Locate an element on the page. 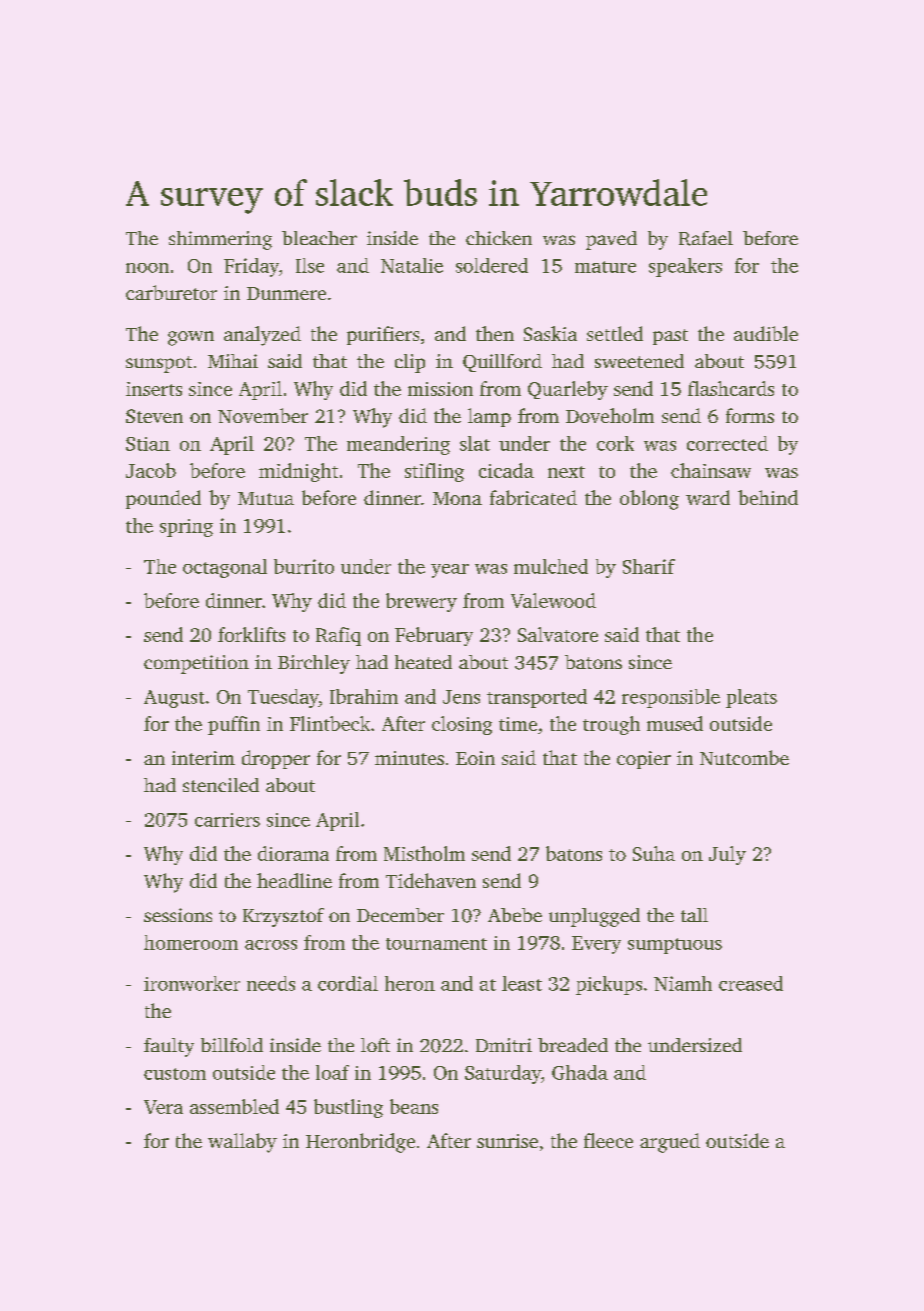 The image size is (924, 1311). forms is located at coordinates (750, 415).
